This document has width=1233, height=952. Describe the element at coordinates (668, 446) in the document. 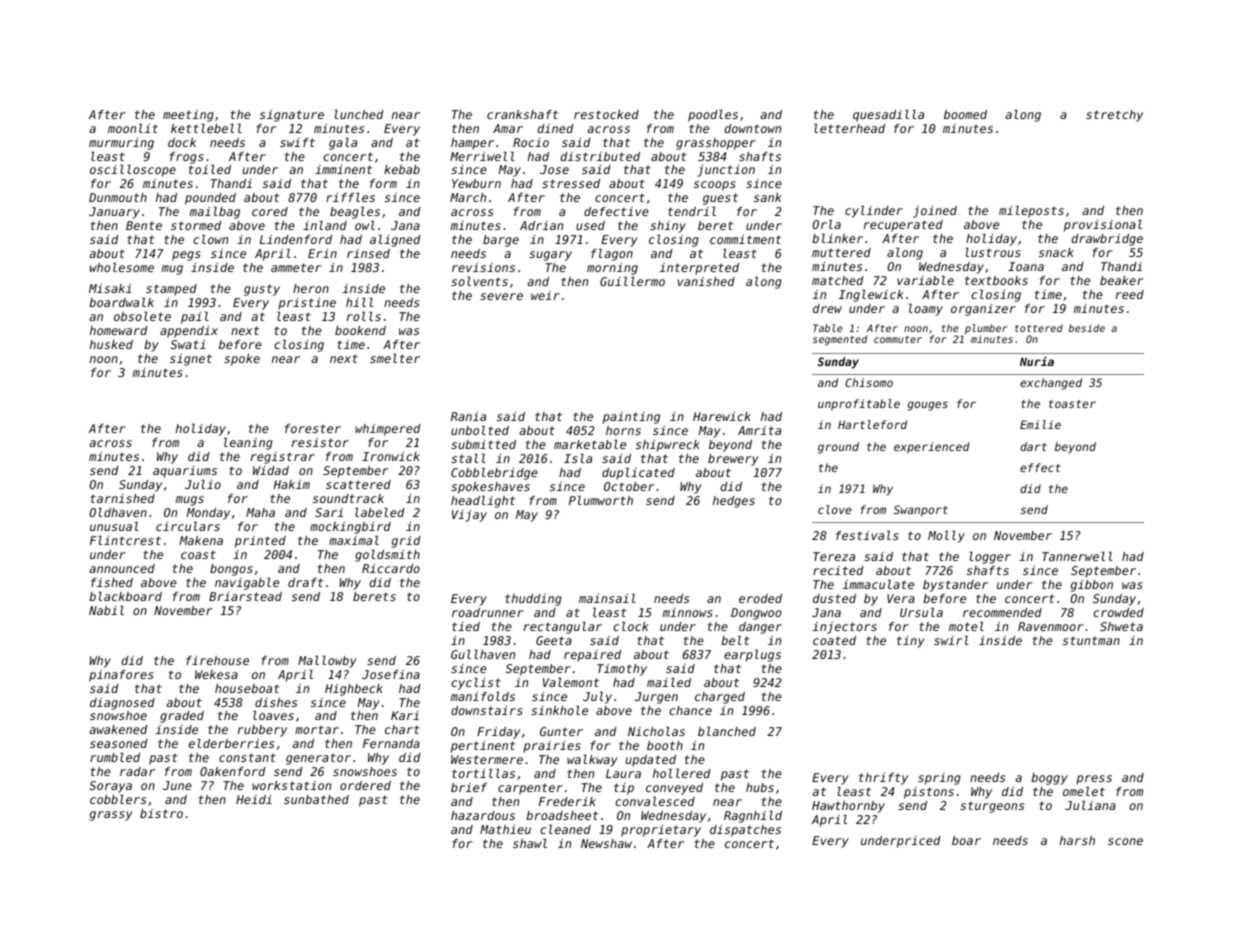

I see `shipwreck` at that location.
